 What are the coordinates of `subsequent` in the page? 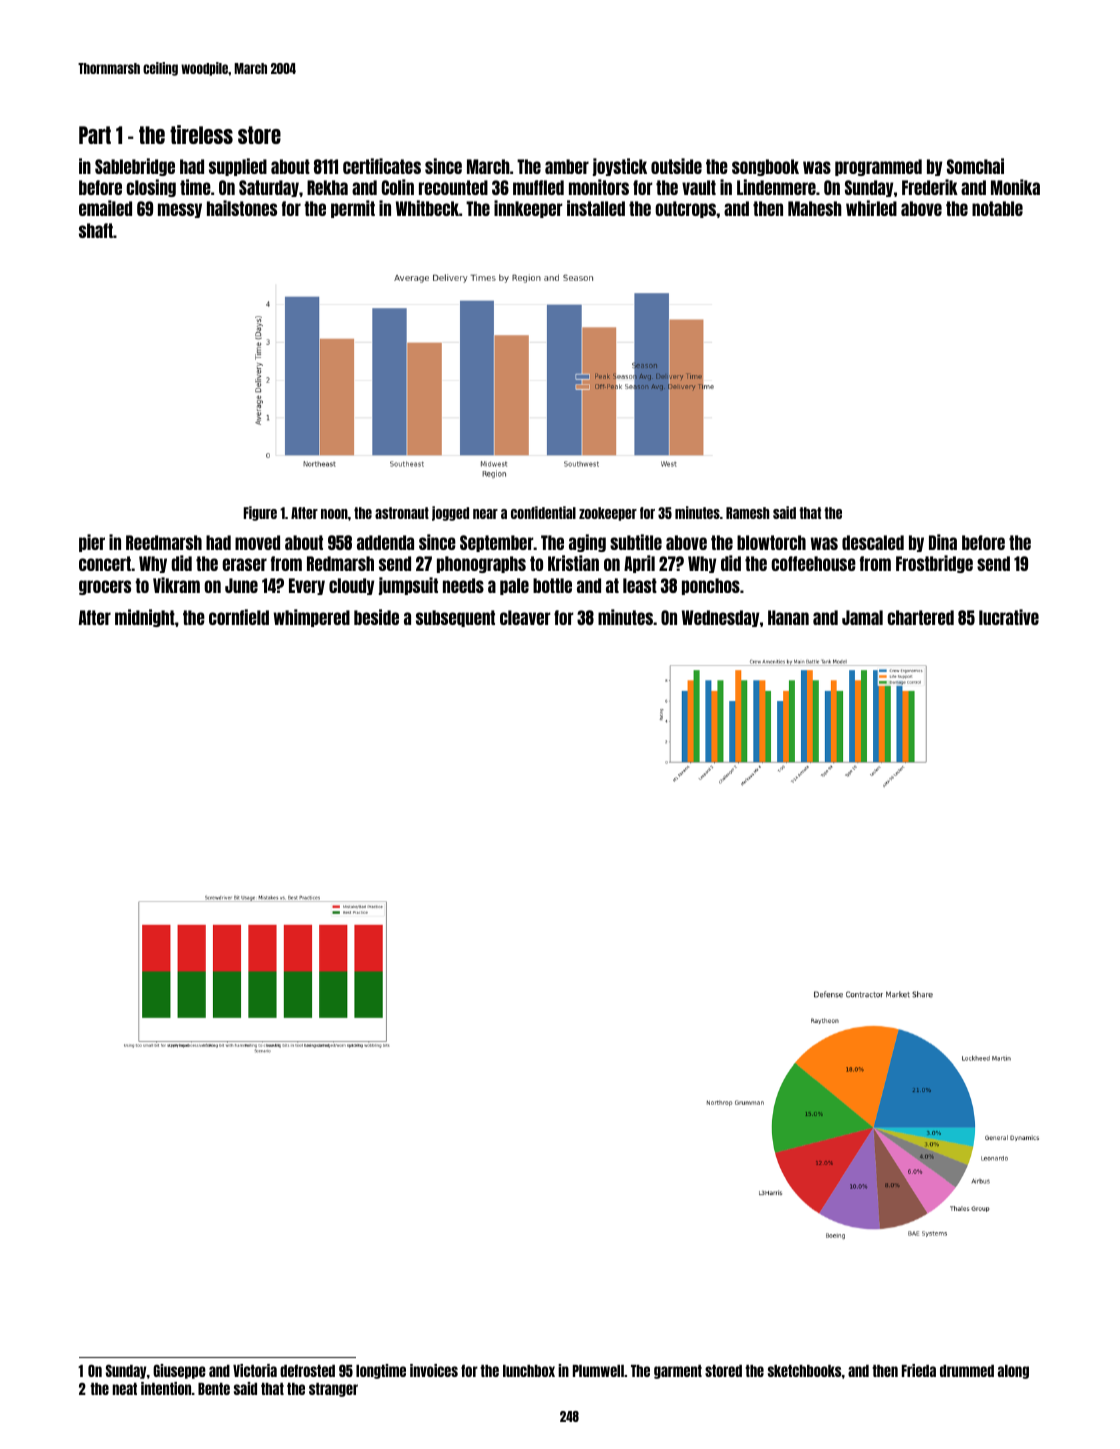 It's located at (455, 618).
